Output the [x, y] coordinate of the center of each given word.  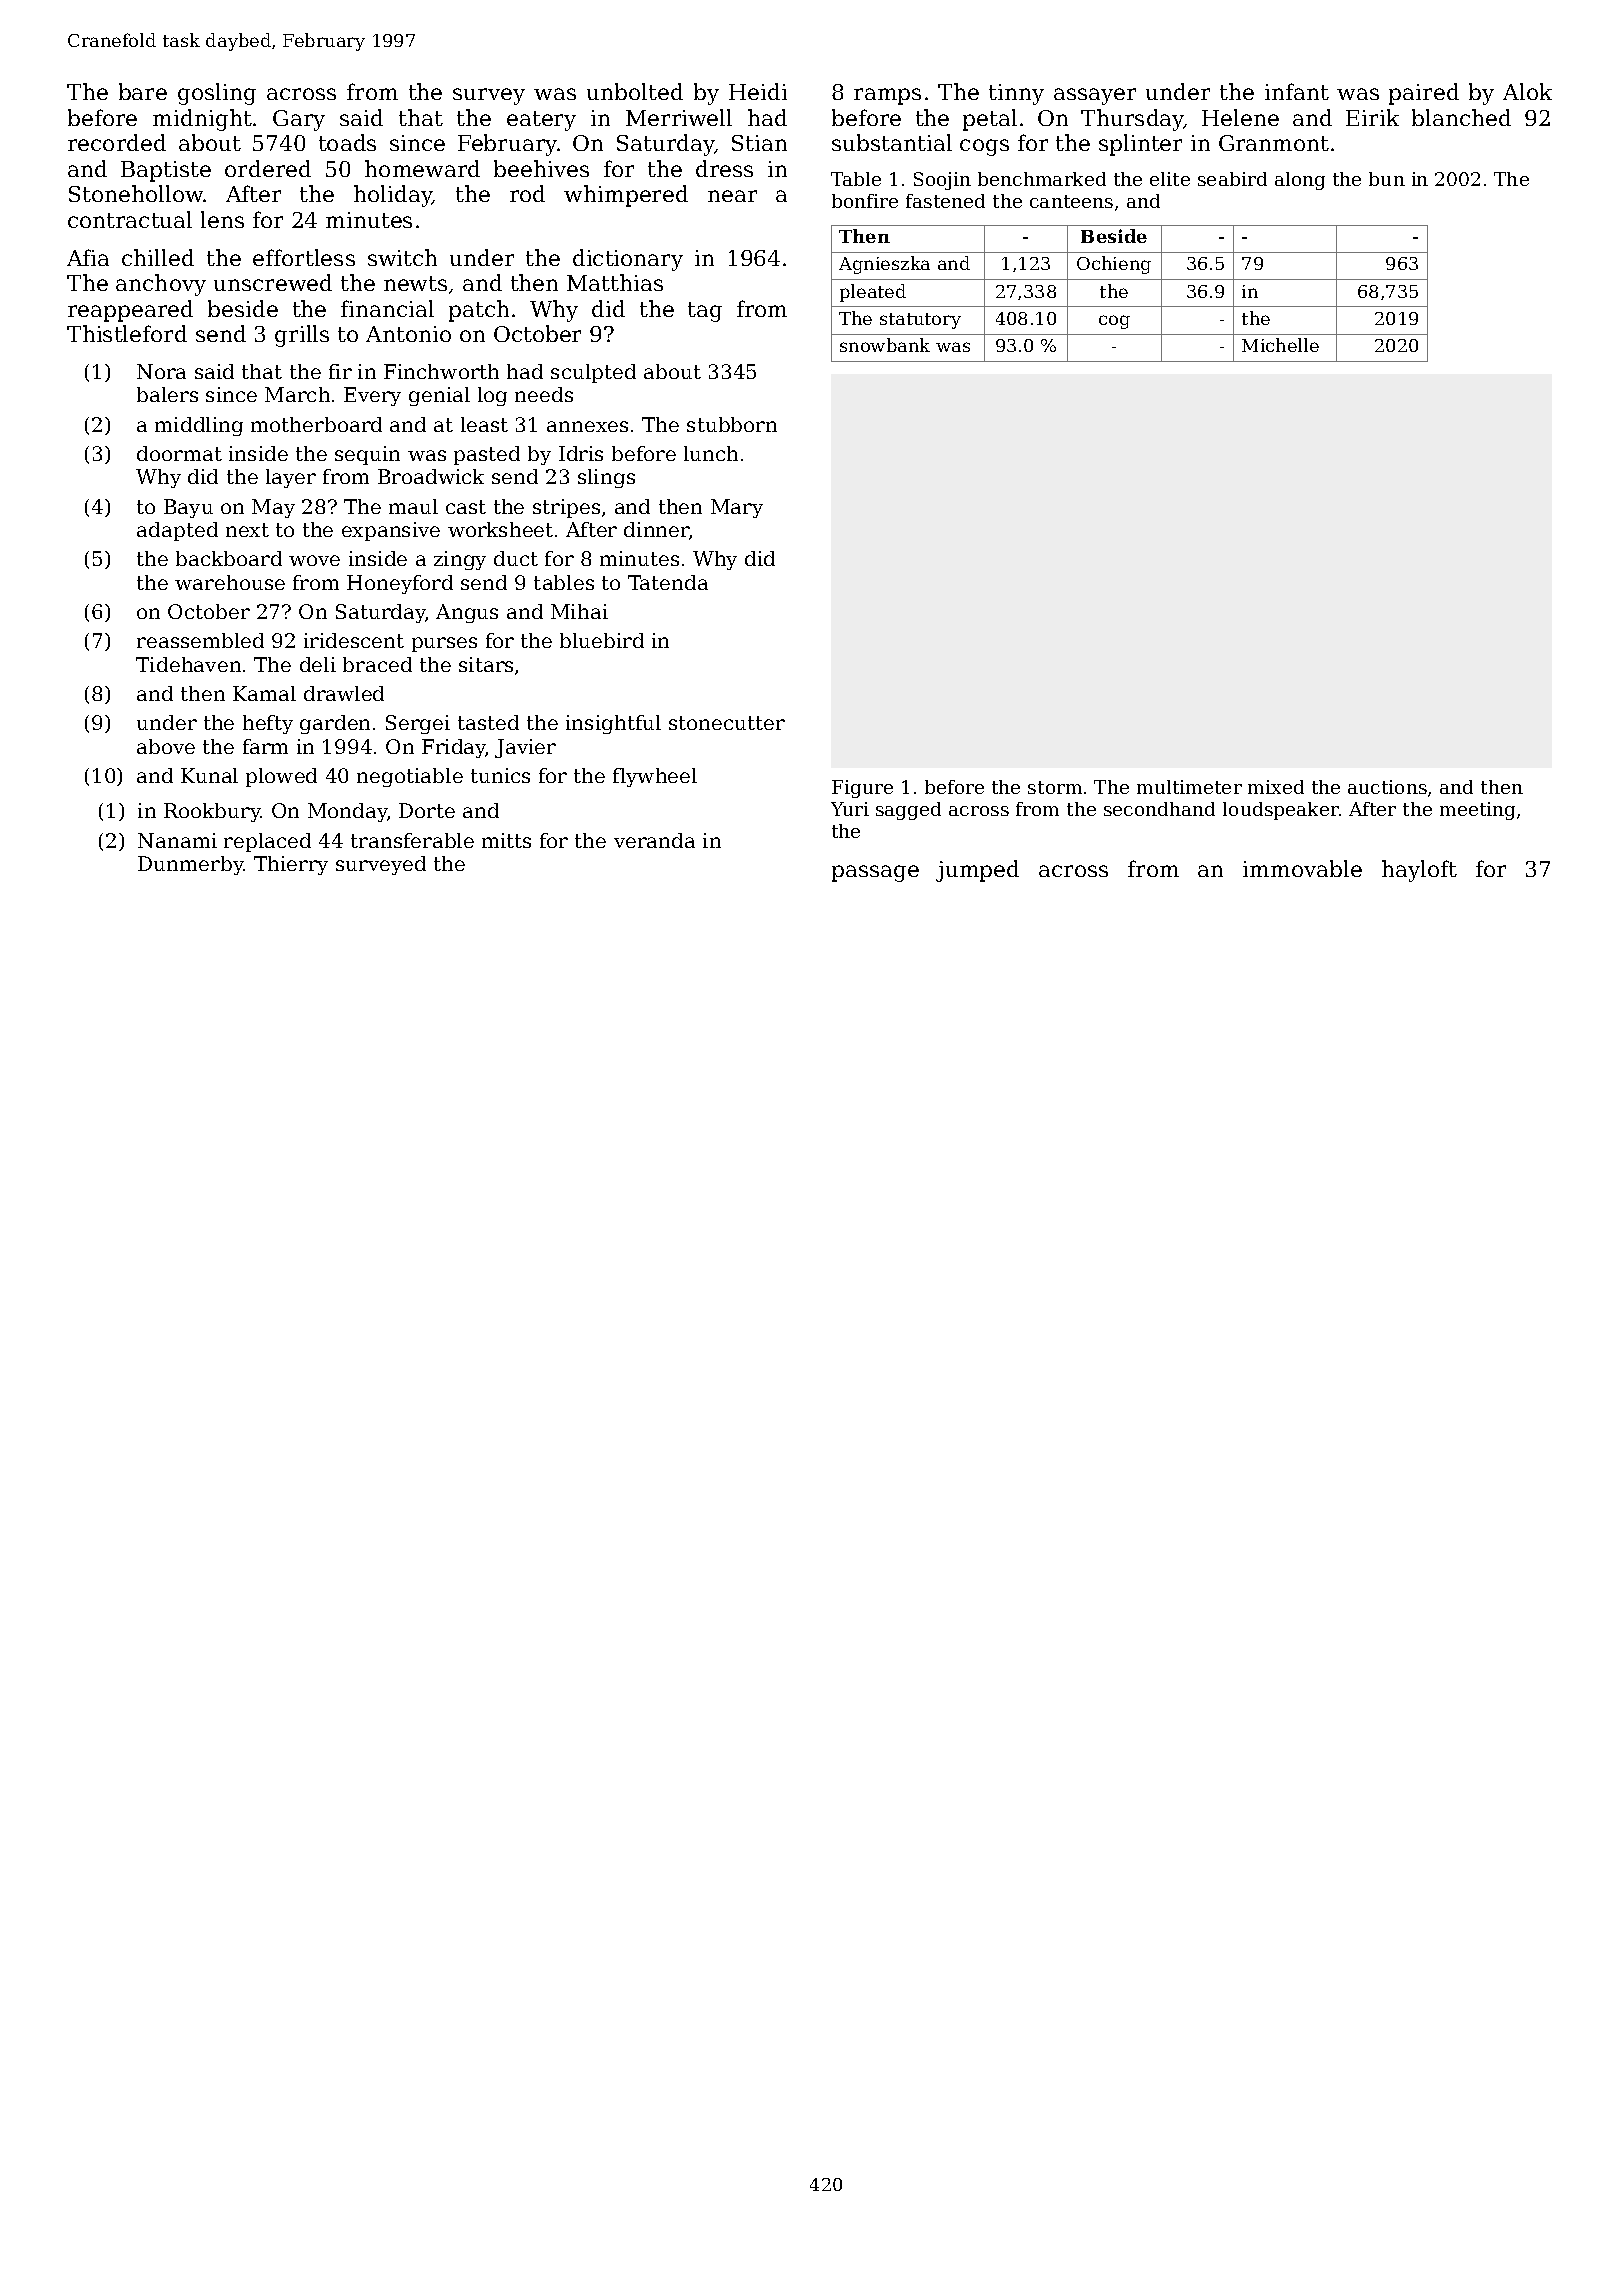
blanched [1461, 117]
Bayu [188, 508]
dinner [657, 531]
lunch [711, 453]
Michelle [1280, 345]
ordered [268, 168]
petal [990, 120]
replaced [267, 842]
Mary [737, 508]
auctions [1387, 787]
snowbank [885, 345]
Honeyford [400, 584]
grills [302, 336]
